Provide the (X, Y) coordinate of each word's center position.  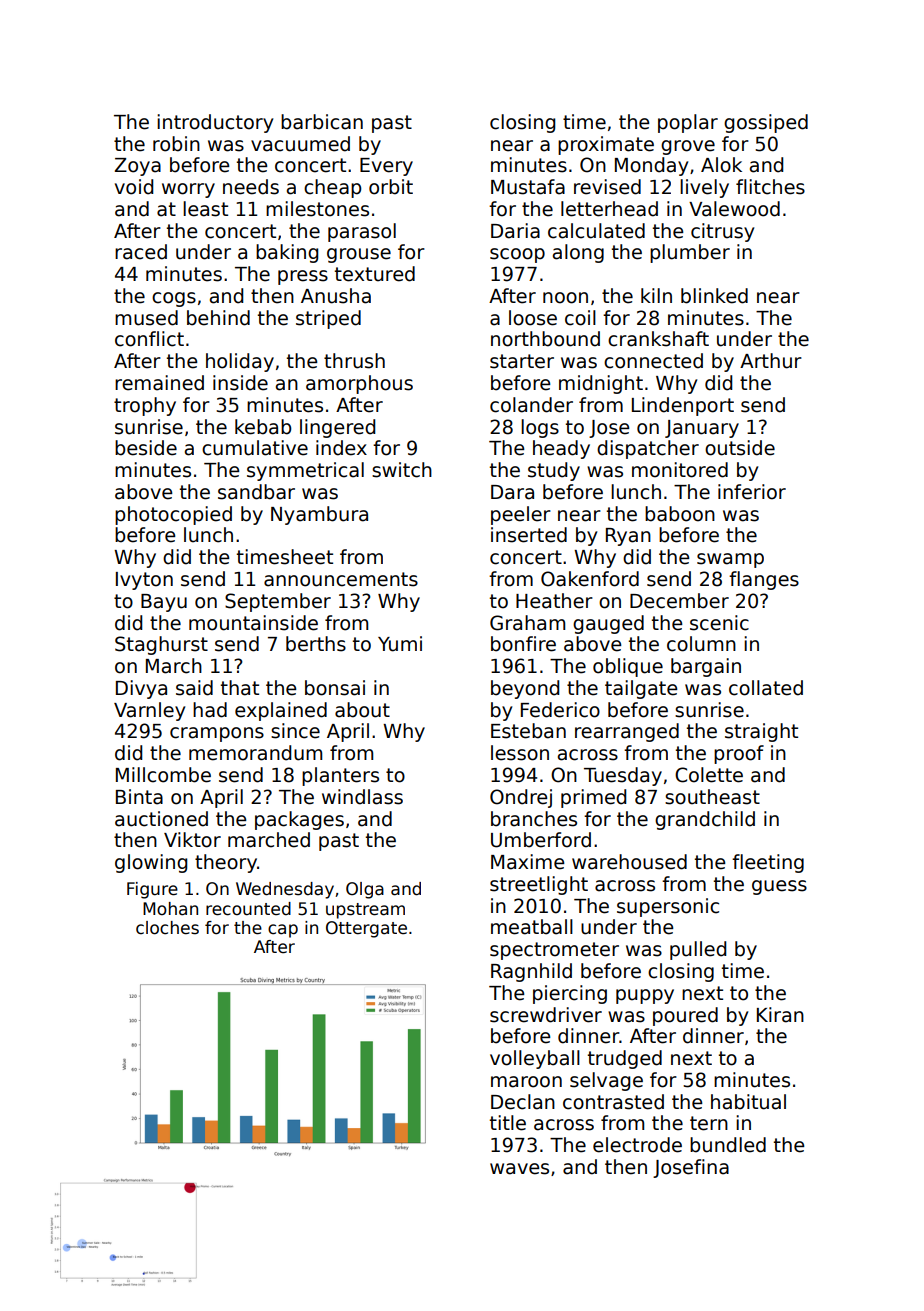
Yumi (400, 644)
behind (218, 318)
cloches (167, 928)
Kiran (780, 1015)
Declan (523, 1102)
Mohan (170, 909)
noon (565, 298)
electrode (637, 1145)
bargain (706, 667)
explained (281, 711)
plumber (690, 253)
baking (287, 253)
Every (386, 167)
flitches (770, 187)
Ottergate (366, 929)
